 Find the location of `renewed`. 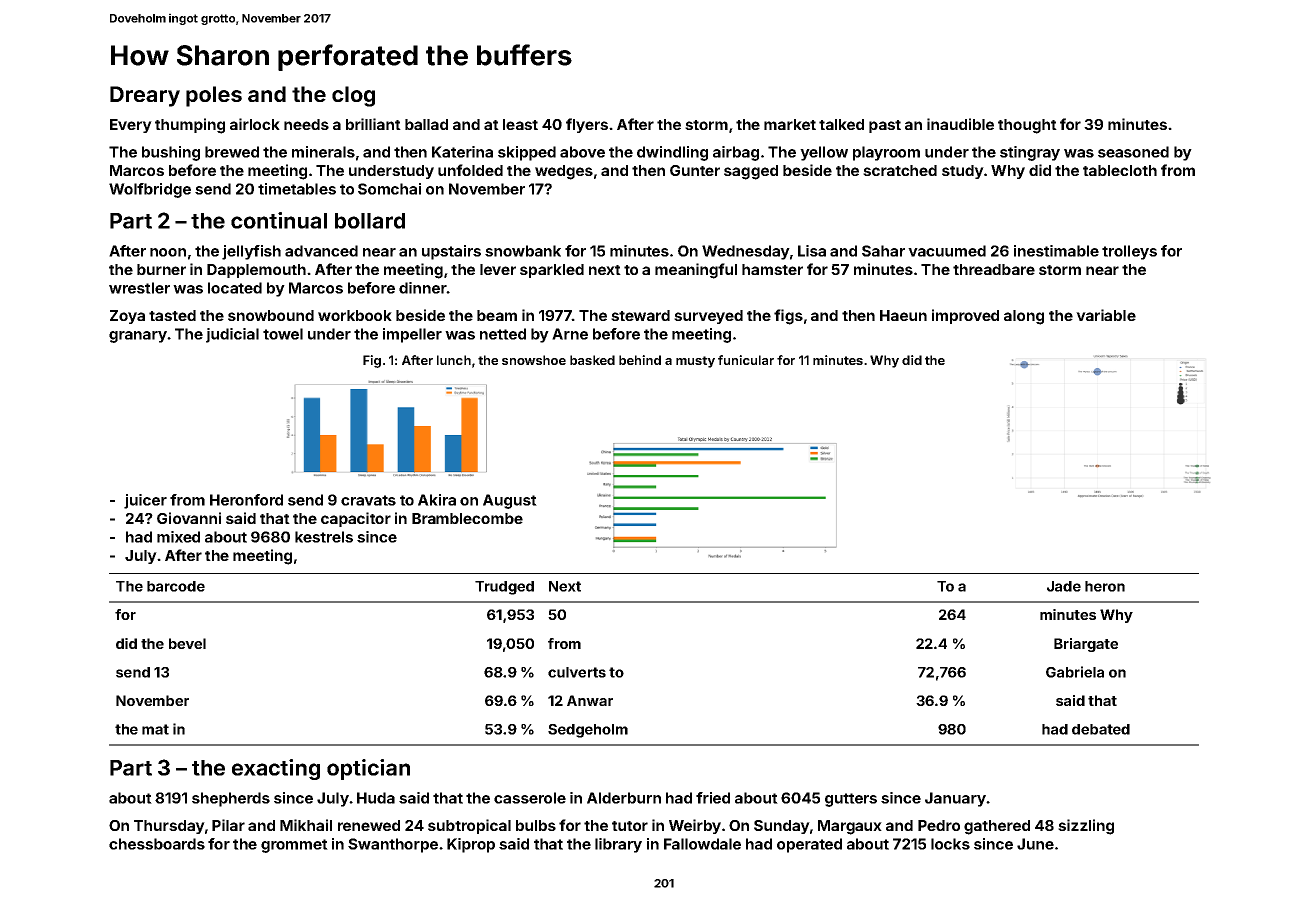

renewed is located at coordinates (369, 825).
